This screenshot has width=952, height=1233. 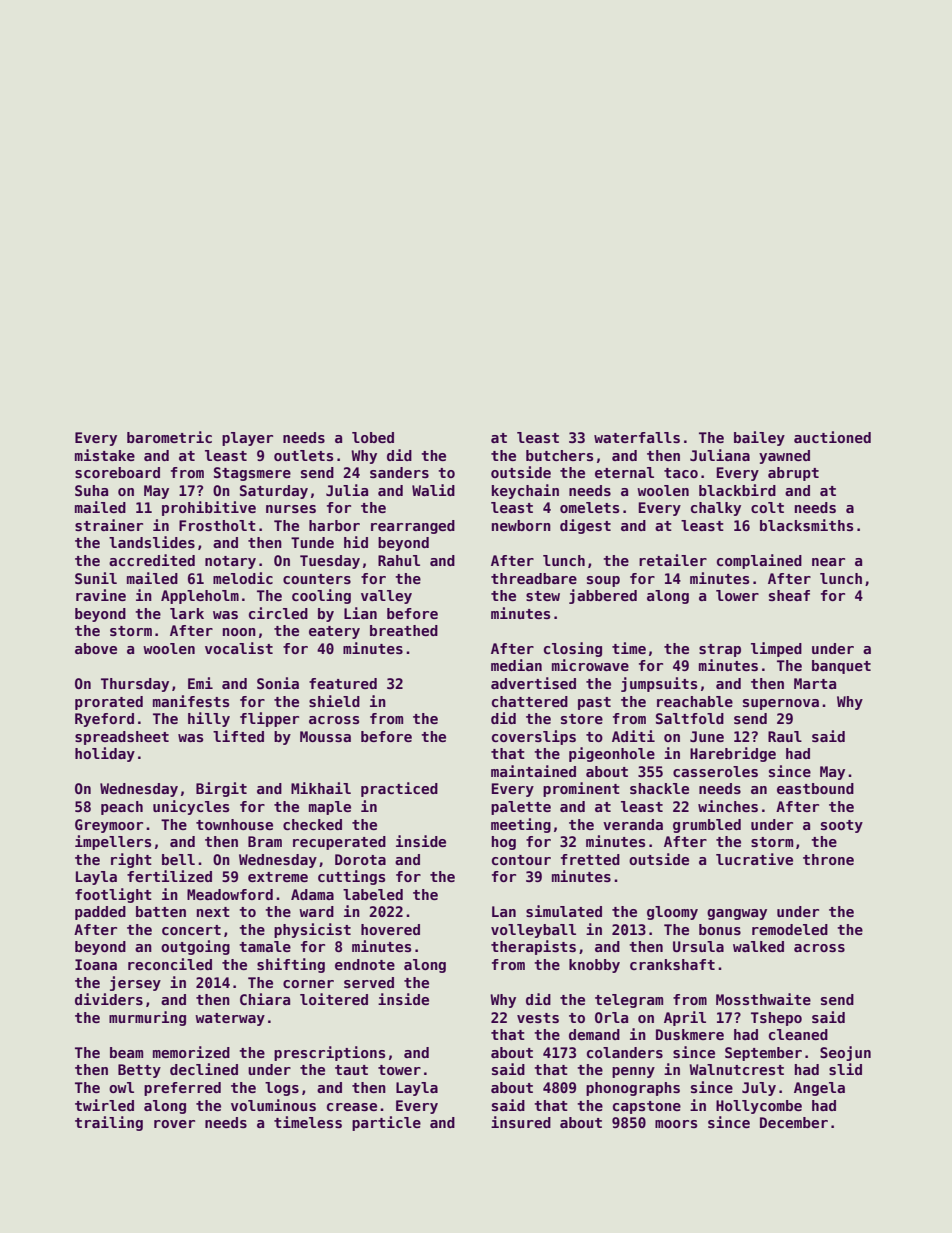 What do you see at coordinates (767, 507) in the screenshot?
I see `colt` at bounding box center [767, 507].
